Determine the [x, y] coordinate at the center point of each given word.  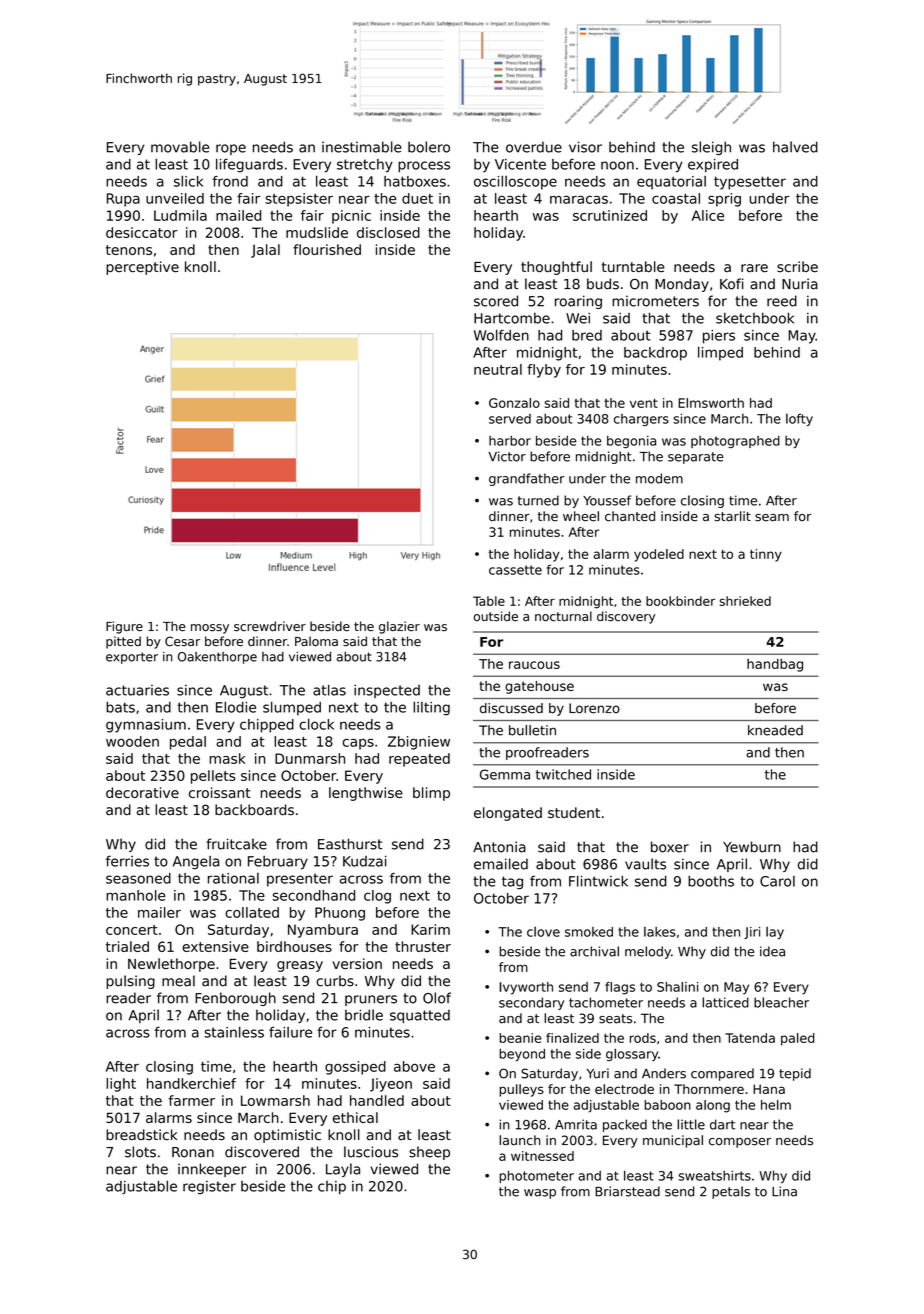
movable [180, 147]
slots [140, 1152]
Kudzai [365, 861]
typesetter [750, 183]
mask [227, 758]
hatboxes [415, 181]
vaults [645, 864]
